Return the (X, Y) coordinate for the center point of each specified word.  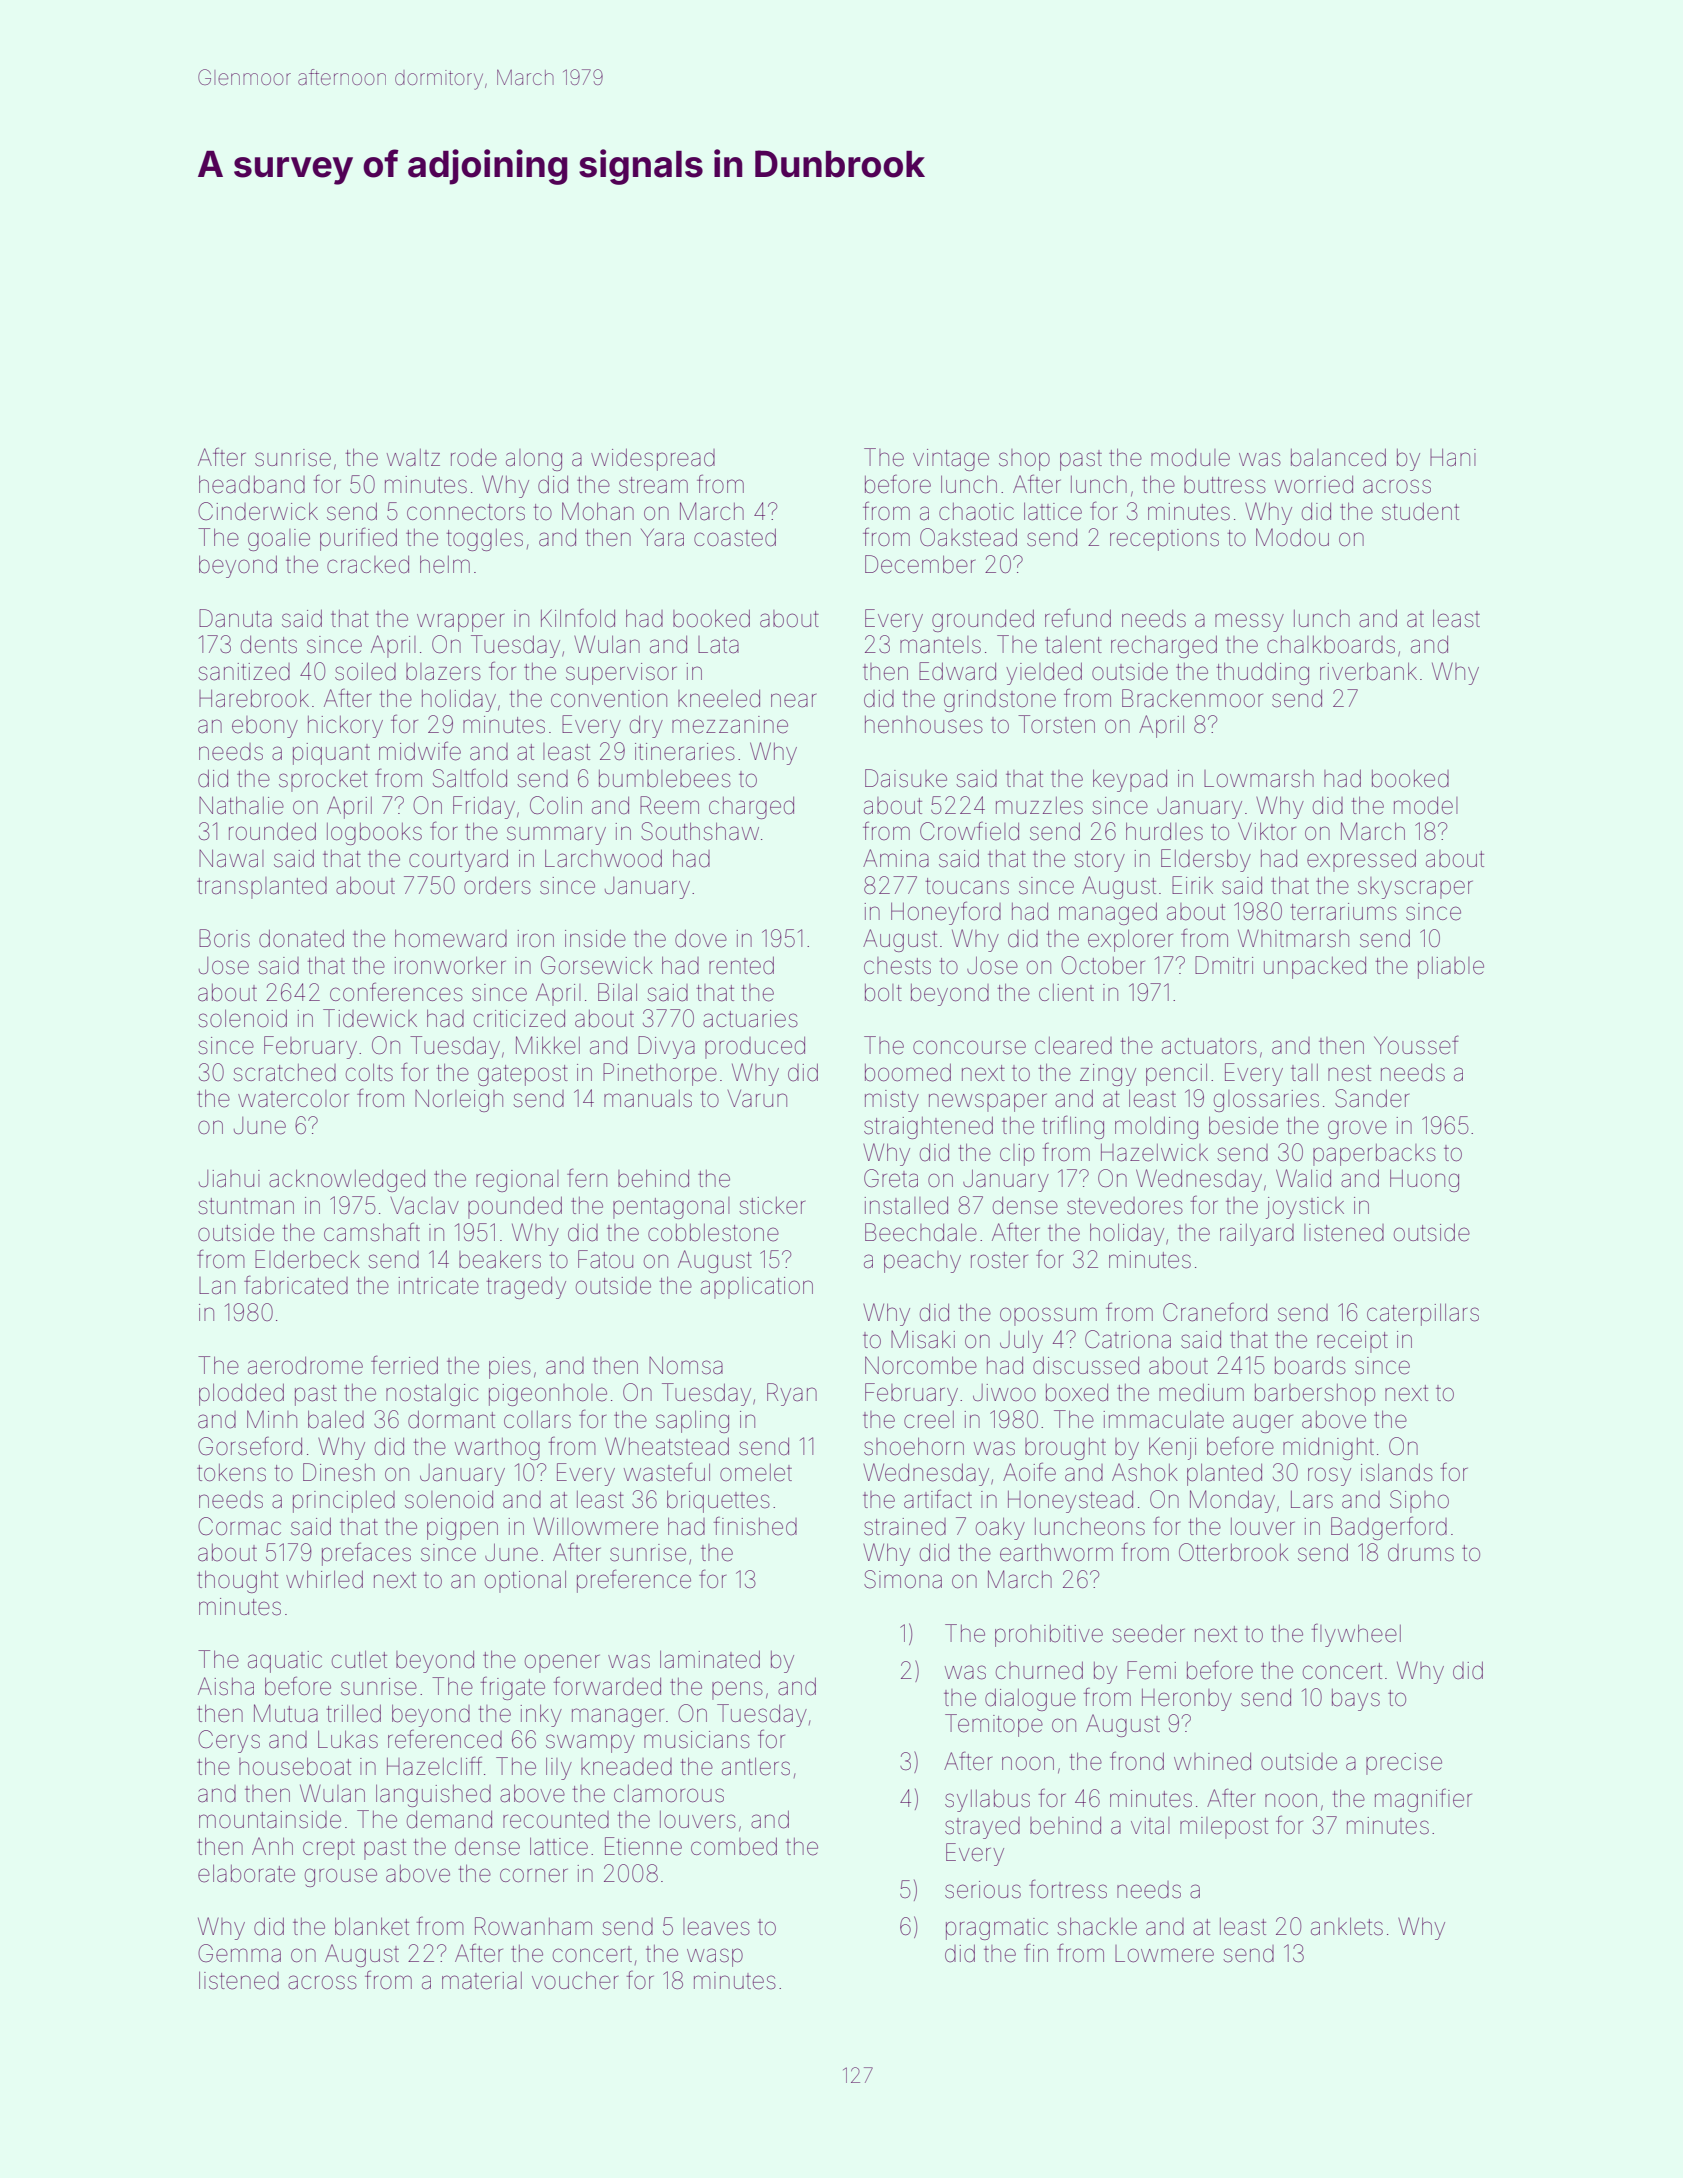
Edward (957, 671)
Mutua (286, 1713)
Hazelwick (1154, 1152)
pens (737, 1690)
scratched (284, 1073)
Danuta (235, 618)
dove (701, 938)
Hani (1453, 458)
